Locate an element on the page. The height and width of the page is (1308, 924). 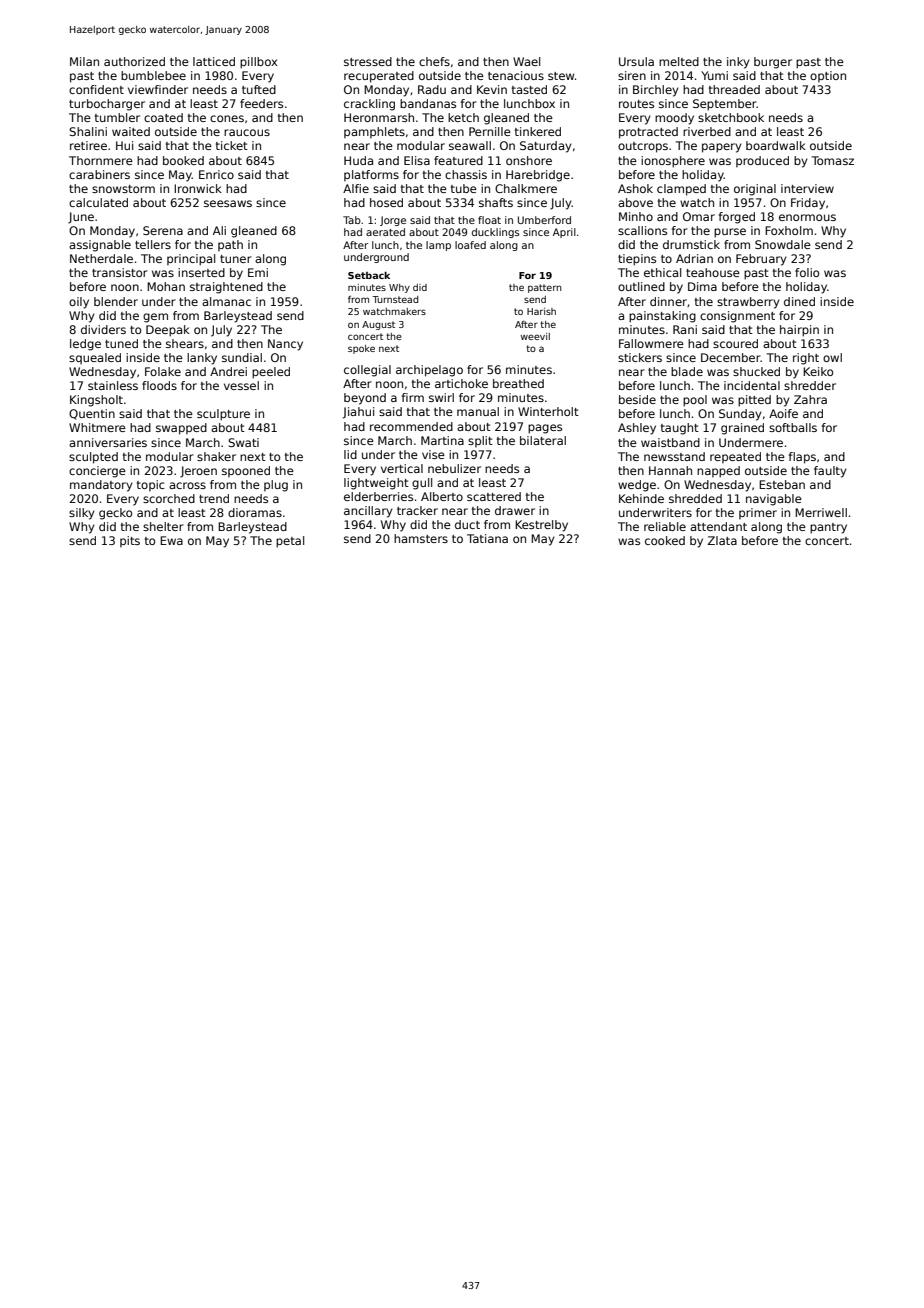
bandanas is located at coordinates (428, 103).
